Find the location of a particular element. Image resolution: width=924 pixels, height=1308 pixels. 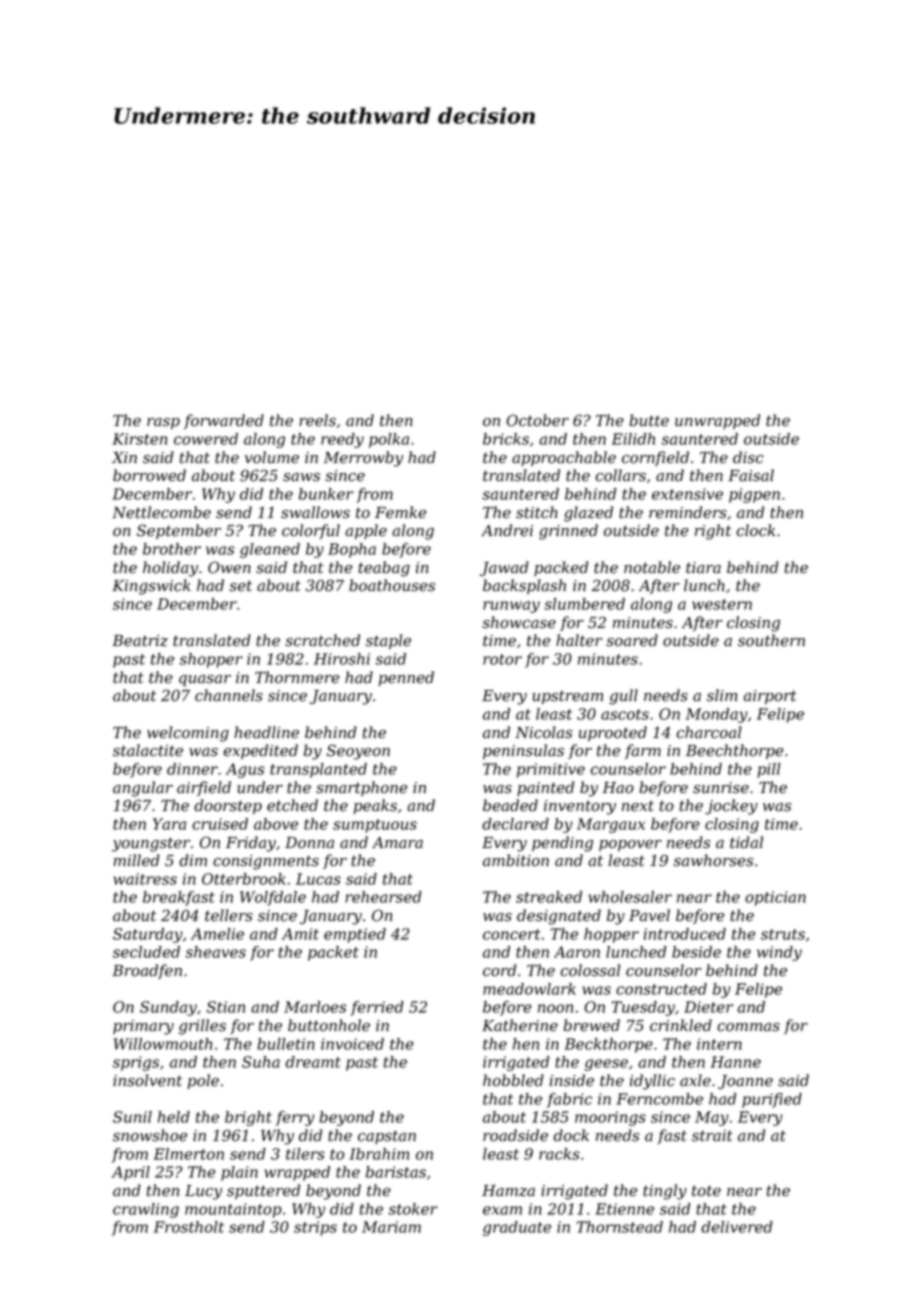

September is located at coordinates (179, 531).
